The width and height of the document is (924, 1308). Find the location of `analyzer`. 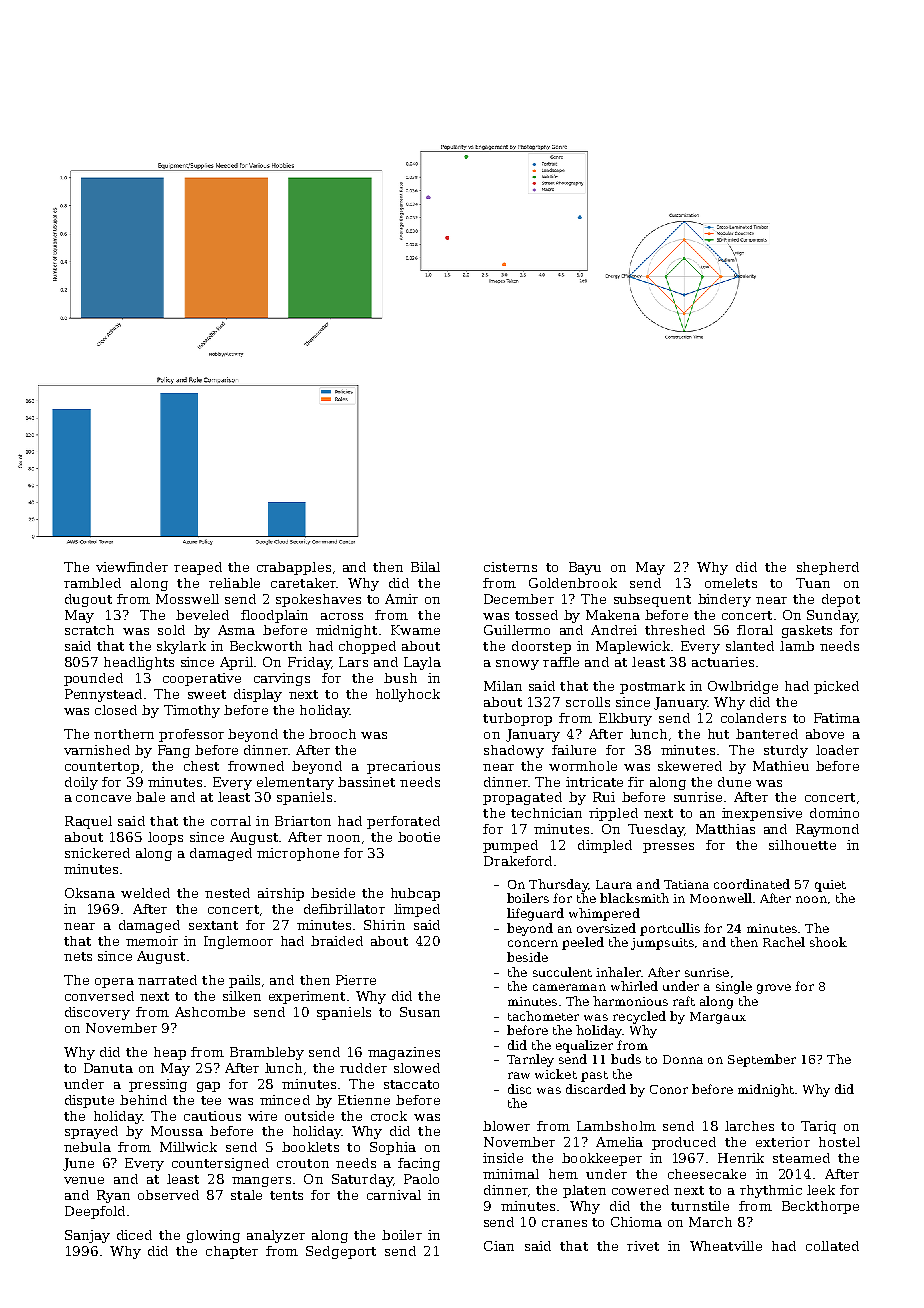

analyzer is located at coordinates (276, 1236).
